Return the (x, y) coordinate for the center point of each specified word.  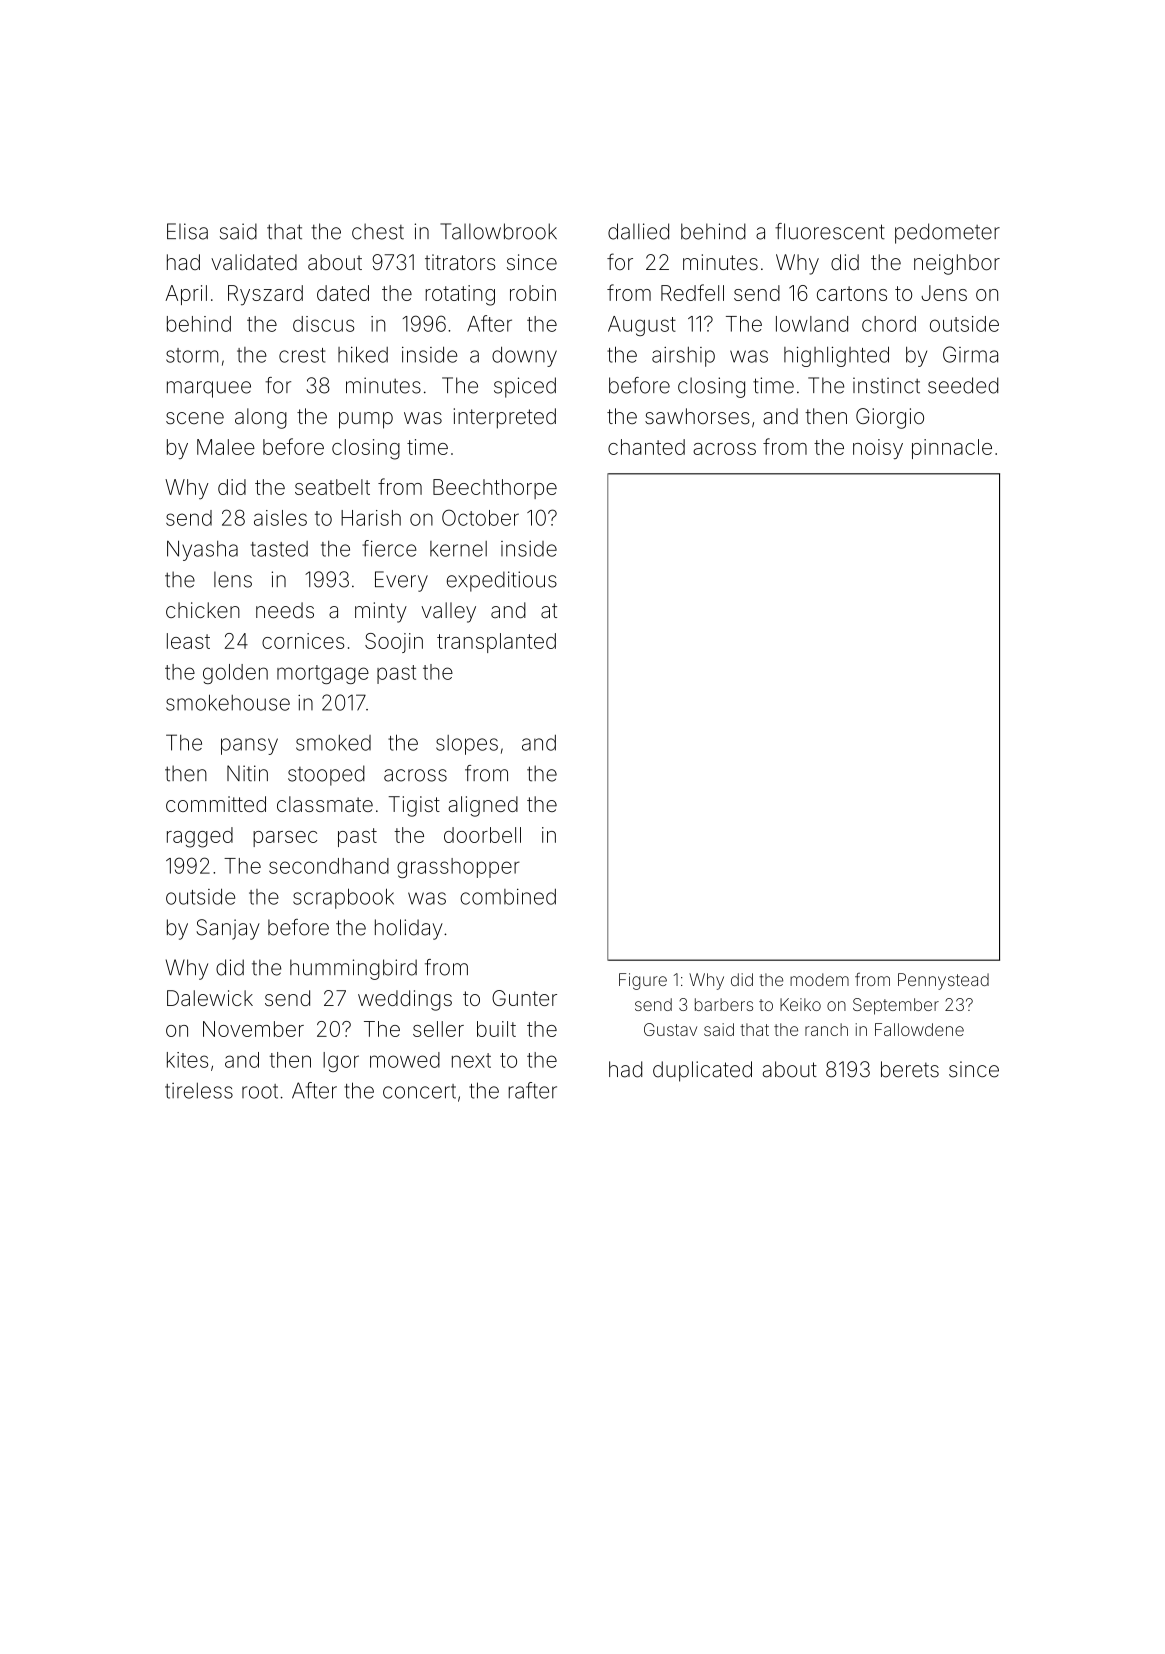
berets (910, 1069)
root (260, 1091)
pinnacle (952, 449)
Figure (643, 981)
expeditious (502, 581)
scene (195, 418)
